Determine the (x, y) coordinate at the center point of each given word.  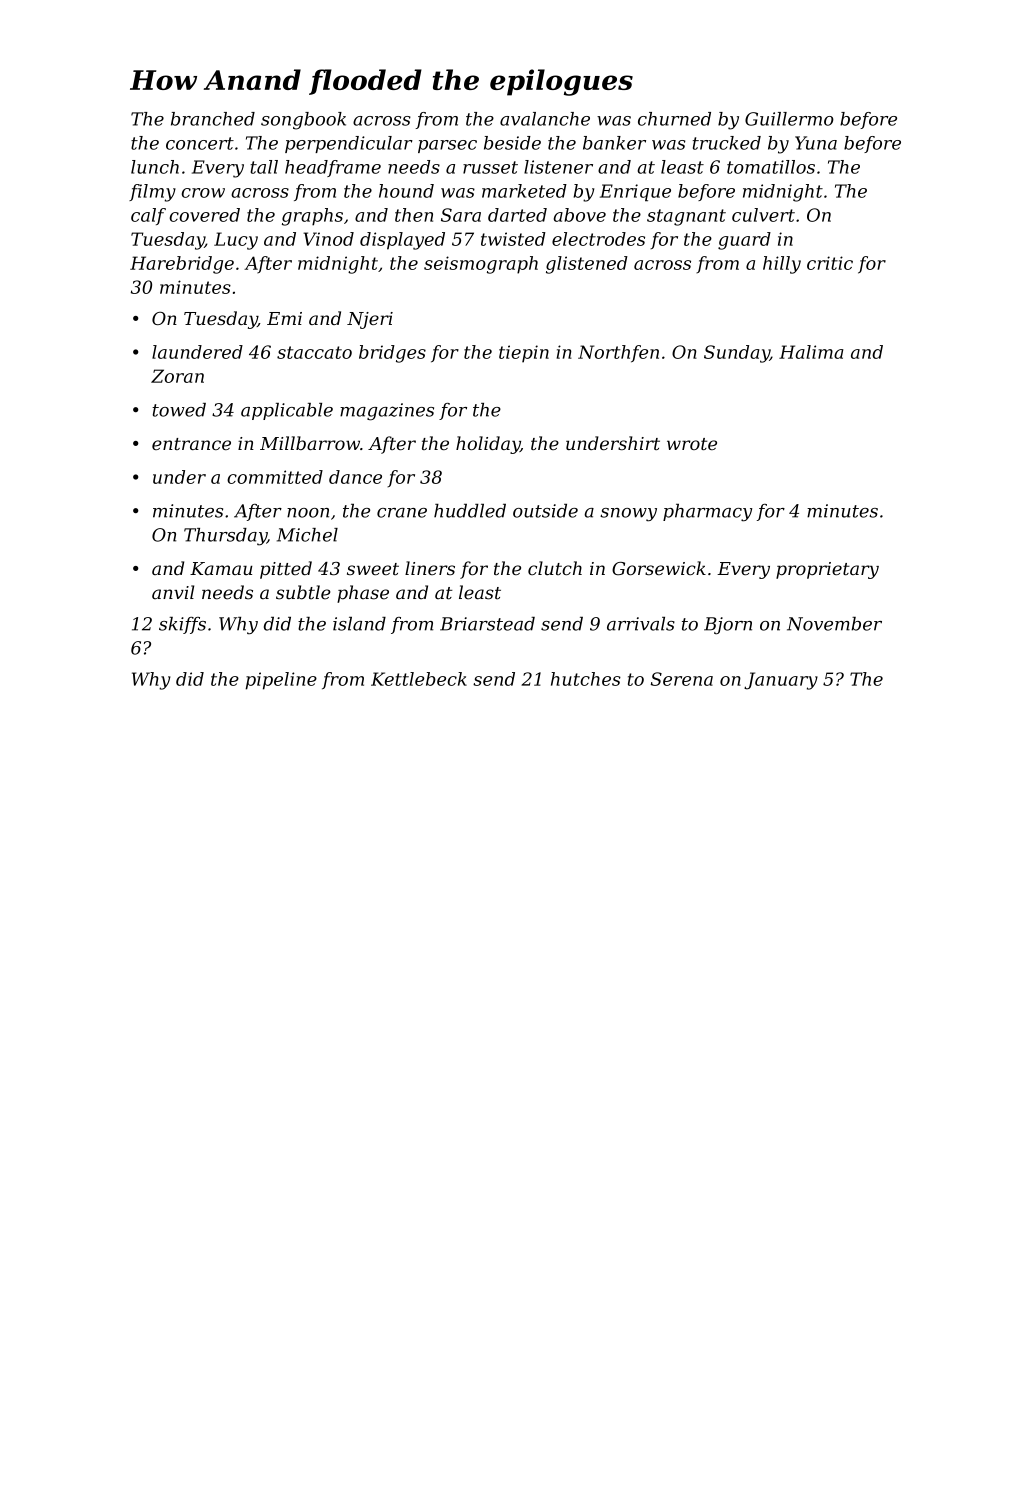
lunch (155, 167)
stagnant (686, 217)
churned (674, 119)
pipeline (281, 681)
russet (490, 167)
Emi (284, 318)
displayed (402, 241)
